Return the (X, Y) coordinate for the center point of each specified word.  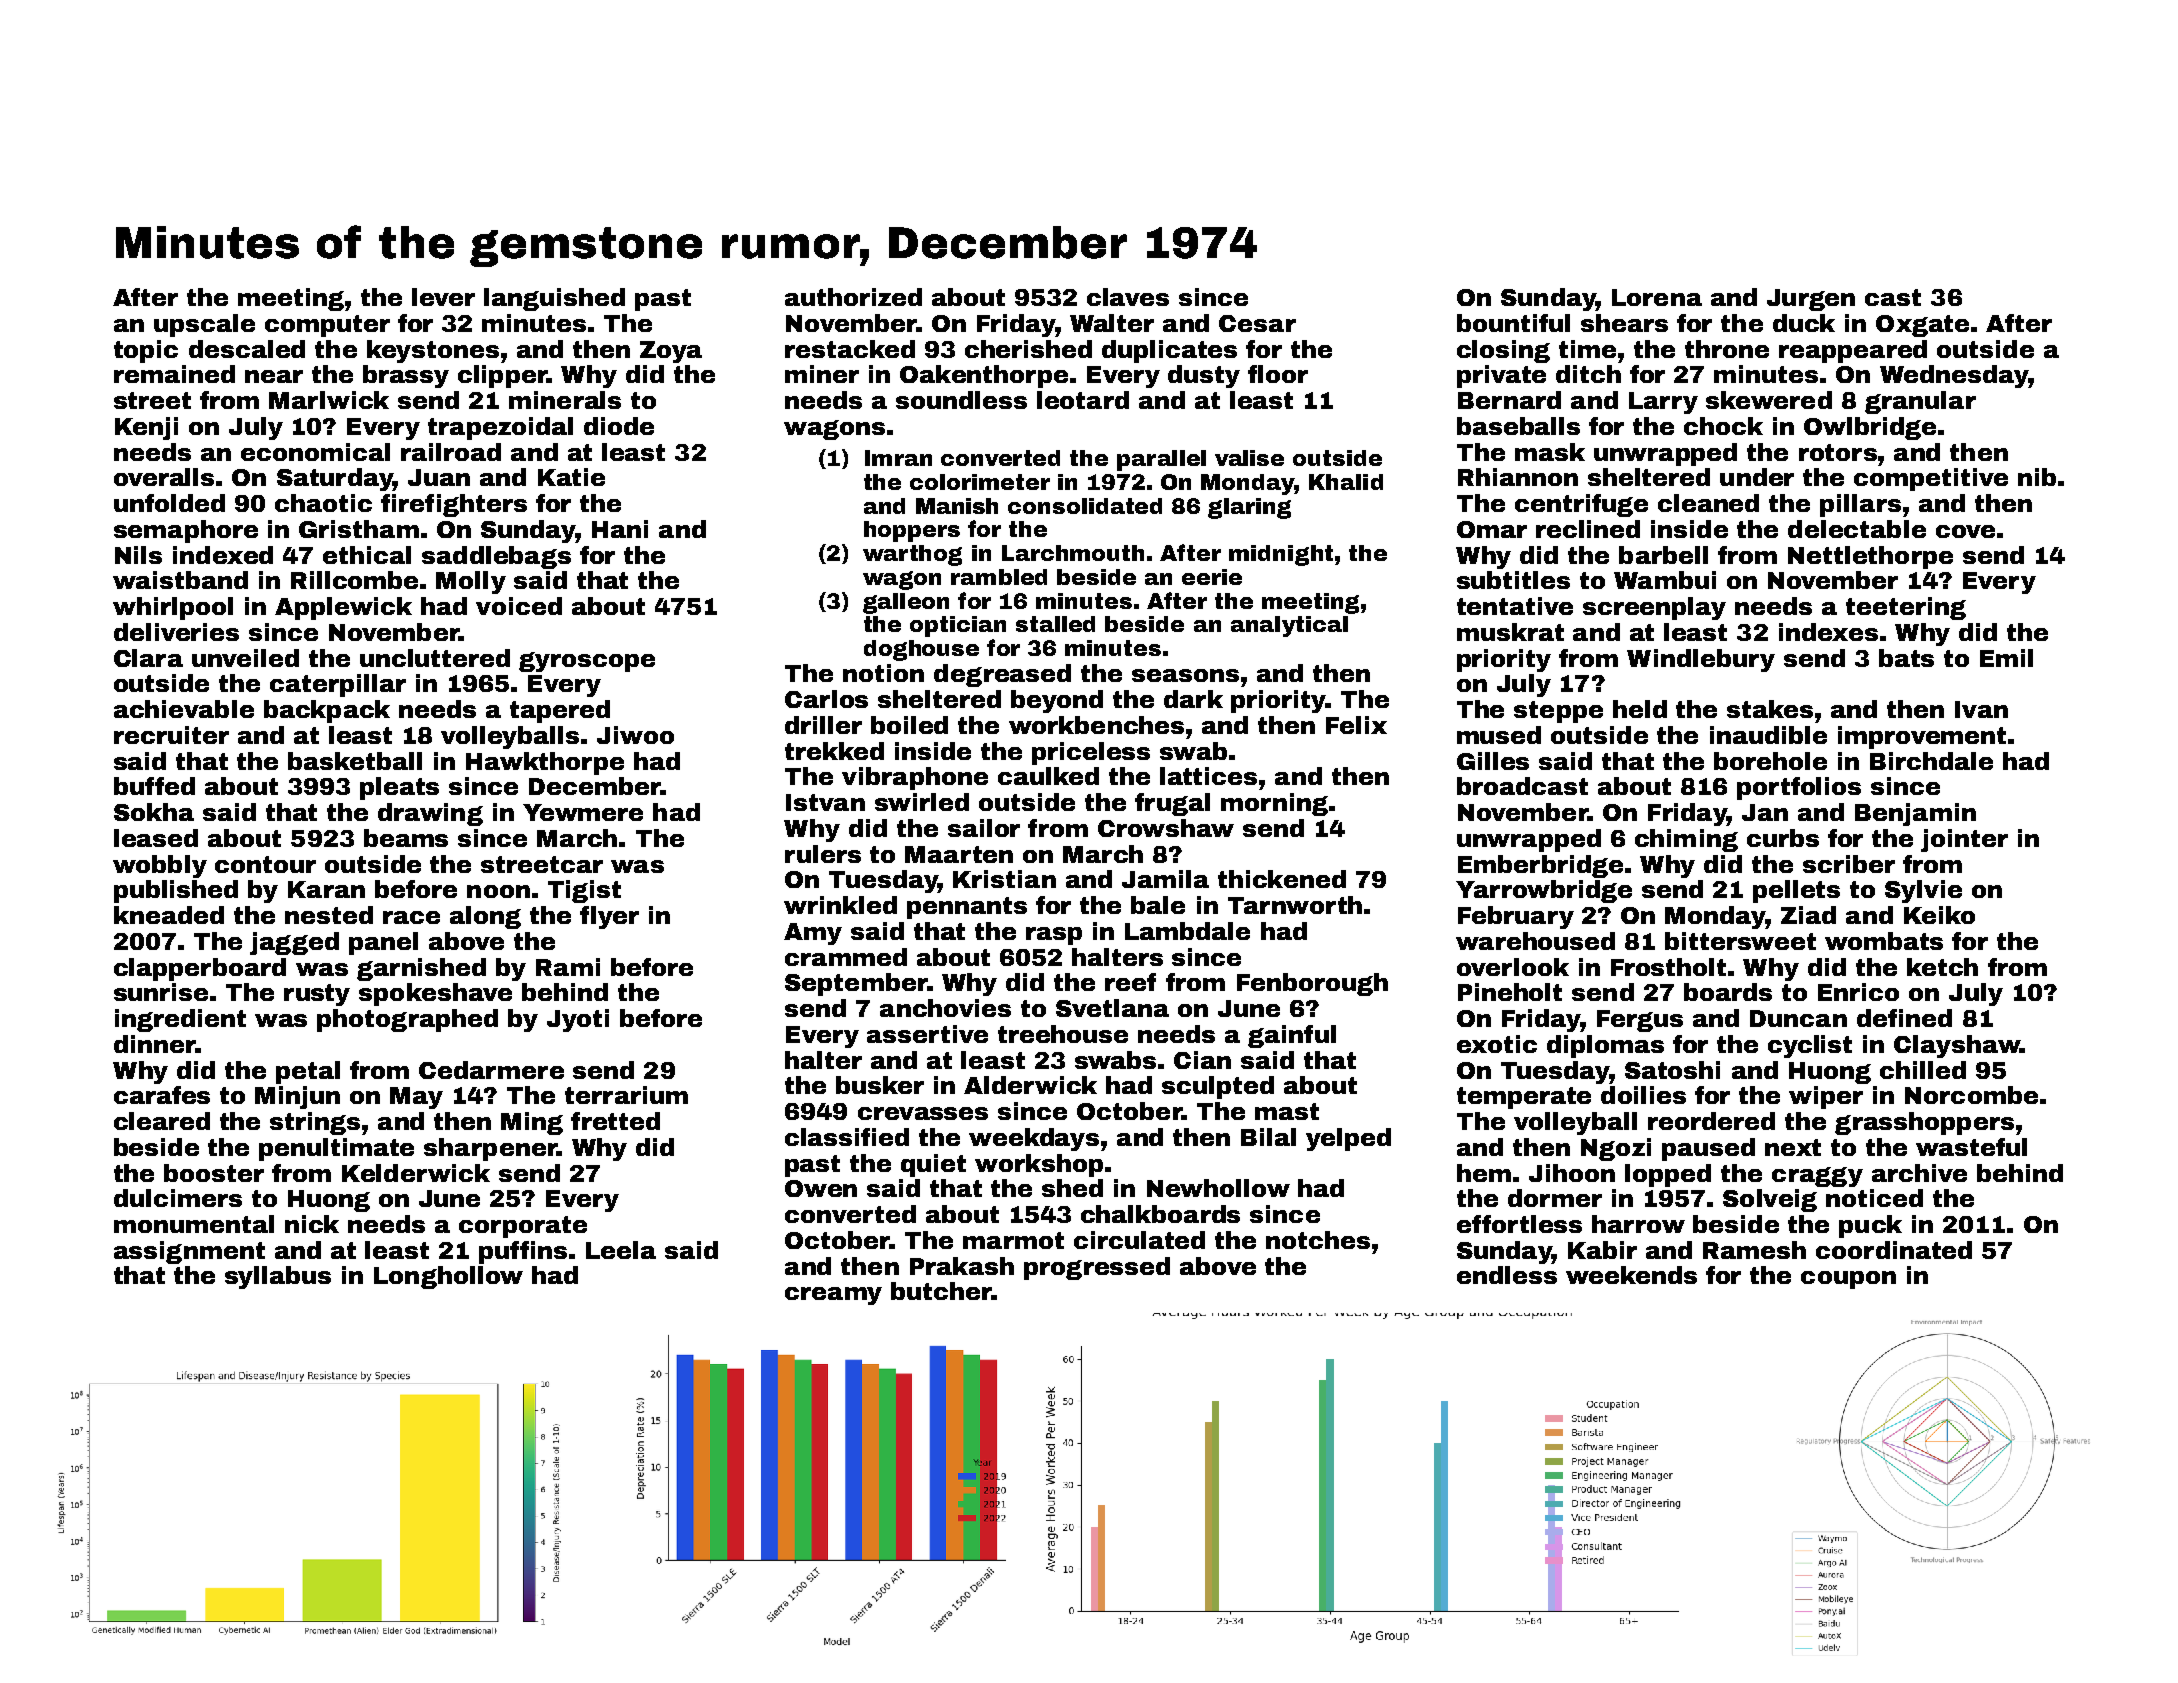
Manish (957, 506)
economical (315, 452)
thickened (1282, 879)
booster (214, 1173)
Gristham (359, 529)
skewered (1769, 400)
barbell (1663, 555)
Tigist (584, 891)
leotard (1083, 400)
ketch (1942, 967)
